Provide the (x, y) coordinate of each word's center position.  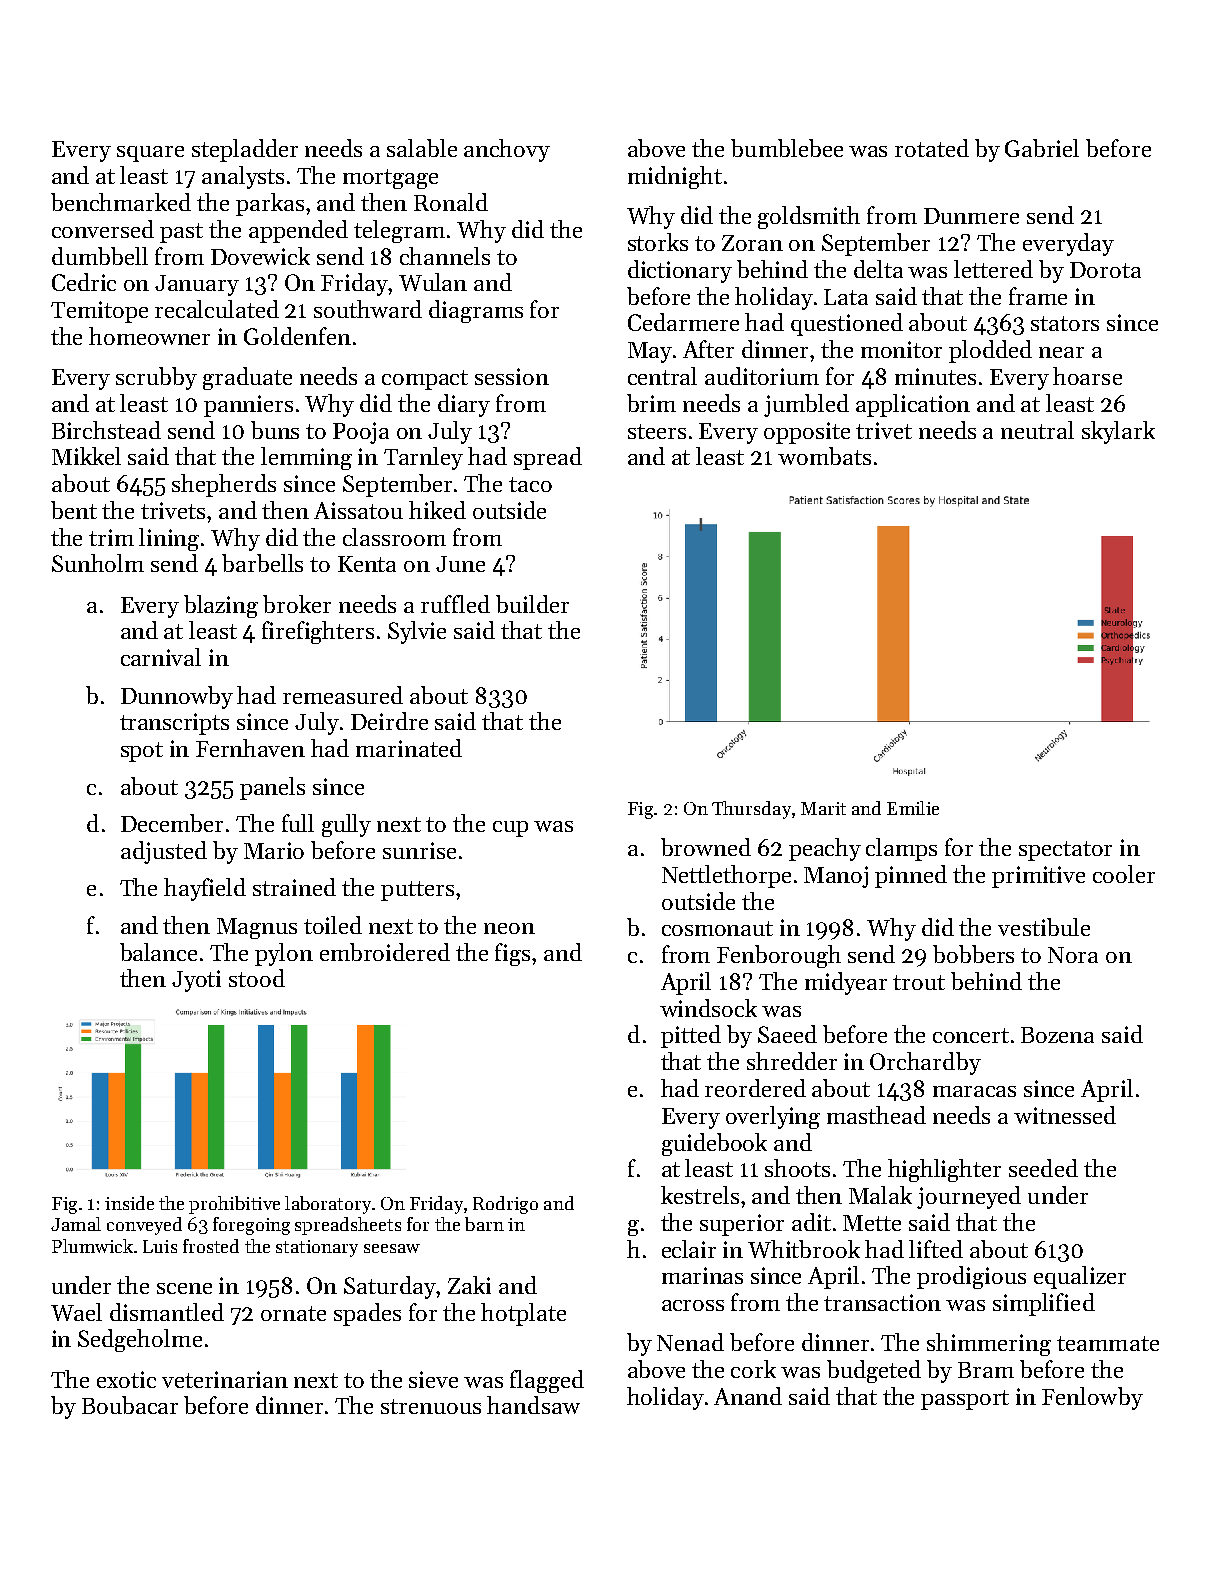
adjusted (164, 852)
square (150, 154)
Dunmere (971, 216)
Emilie (913, 808)
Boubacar (130, 1405)
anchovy (507, 150)
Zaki (469, 1285)
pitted (691, 1036)
